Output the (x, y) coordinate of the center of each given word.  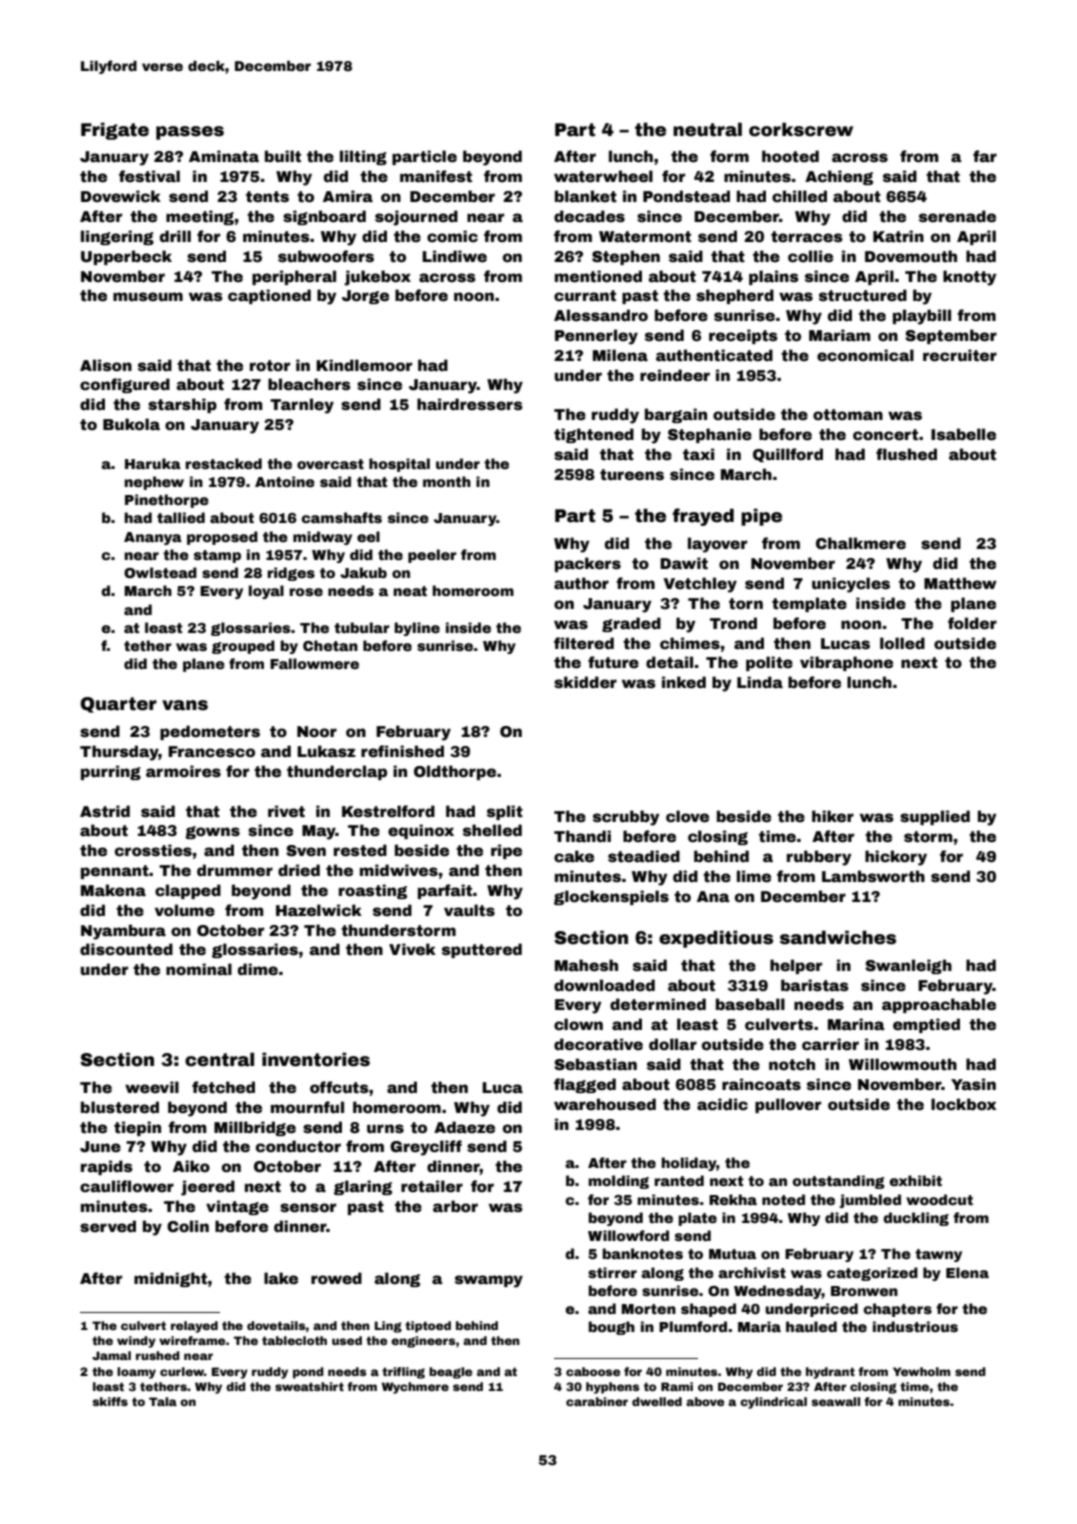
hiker (833, 816)
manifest (436, 176)
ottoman (848, 414)
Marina (856, 1024)
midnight (170, 1279)
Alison (106, 365)
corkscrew (801, 129)
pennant (115, 872)
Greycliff (426, 1148)
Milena (620, 355)
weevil (152, 1087)
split (505, 812)
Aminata (224, 156)
